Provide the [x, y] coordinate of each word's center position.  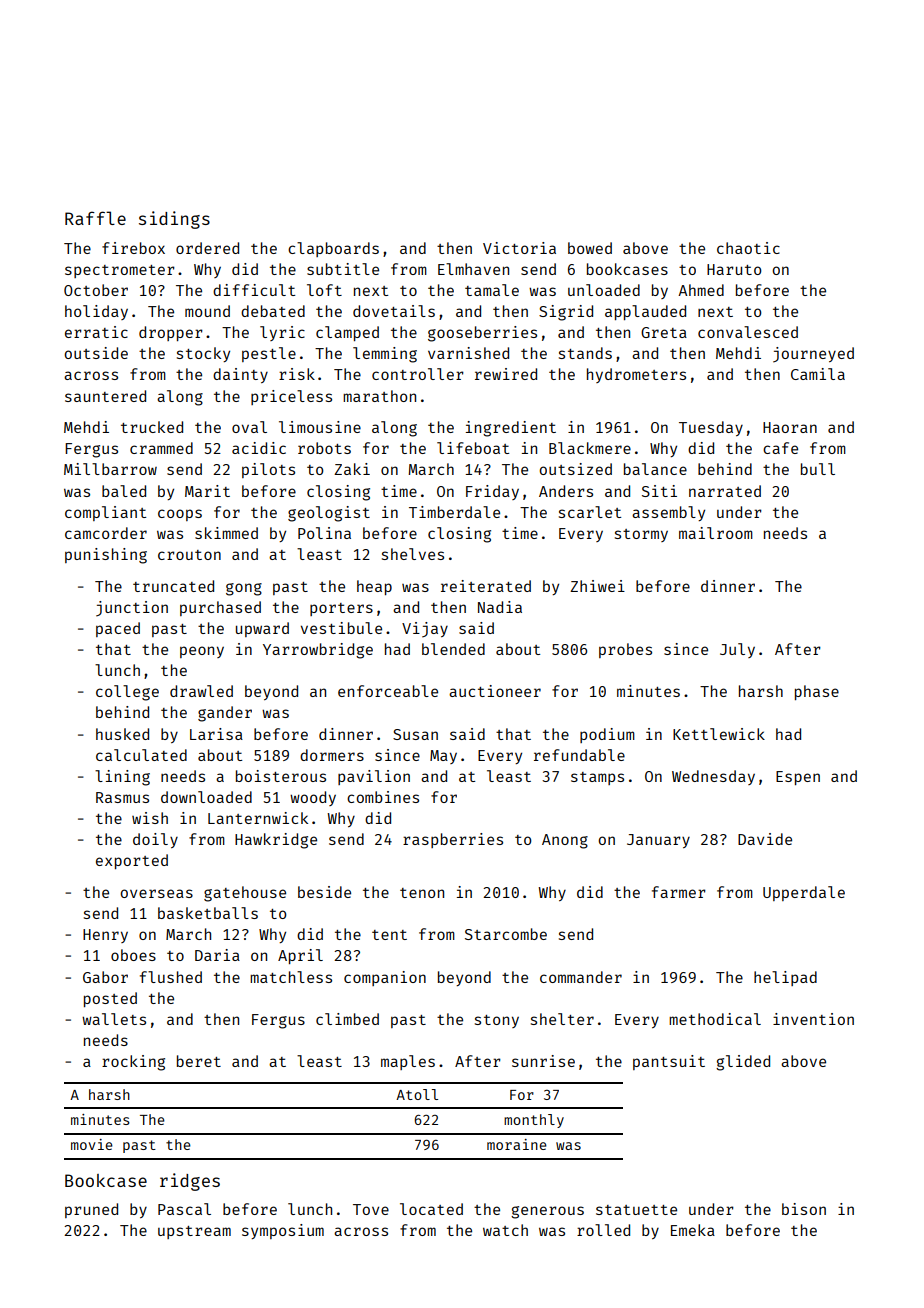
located [431, 1209]
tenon [422, 893]
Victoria [519, 248]
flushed [171, 977]
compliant [105, 513]
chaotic [748, 248]
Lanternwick [258, 818]
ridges [190, 1182]
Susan [415, 734]
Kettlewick [719, 734]
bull [818, 469]
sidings [174, 220]
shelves [413, 554]
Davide [765, 839]
